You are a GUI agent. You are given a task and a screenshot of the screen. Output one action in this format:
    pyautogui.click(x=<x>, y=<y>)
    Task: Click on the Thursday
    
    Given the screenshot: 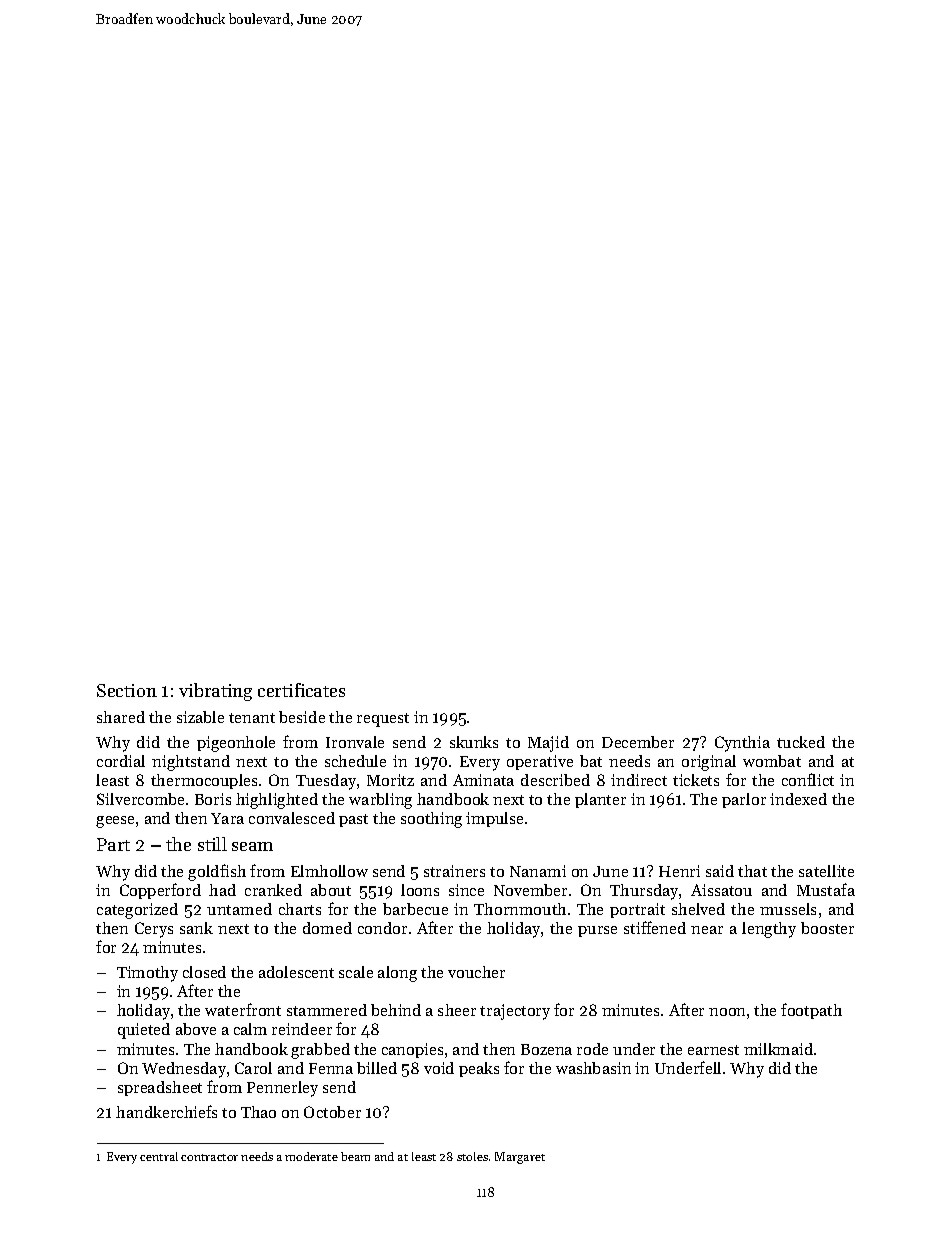 What is the action you would take?
    pyautogui.click(x=645, y=892)
